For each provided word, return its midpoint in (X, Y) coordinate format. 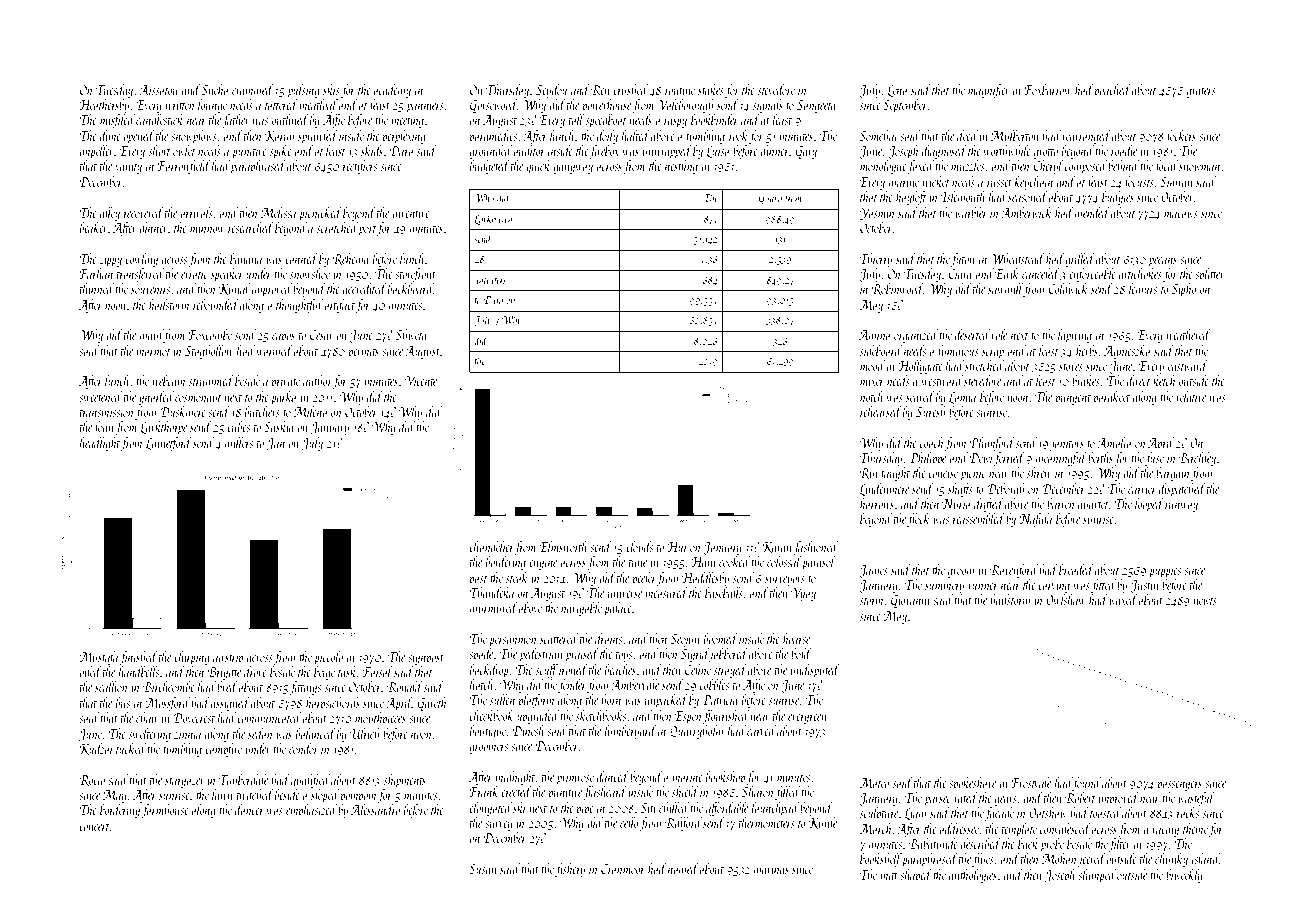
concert (94, 827)
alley (110, 214)
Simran (1176, 182)
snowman (1200, 167)
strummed (211, 380)
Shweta (411, 334)
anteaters (490, 281)
